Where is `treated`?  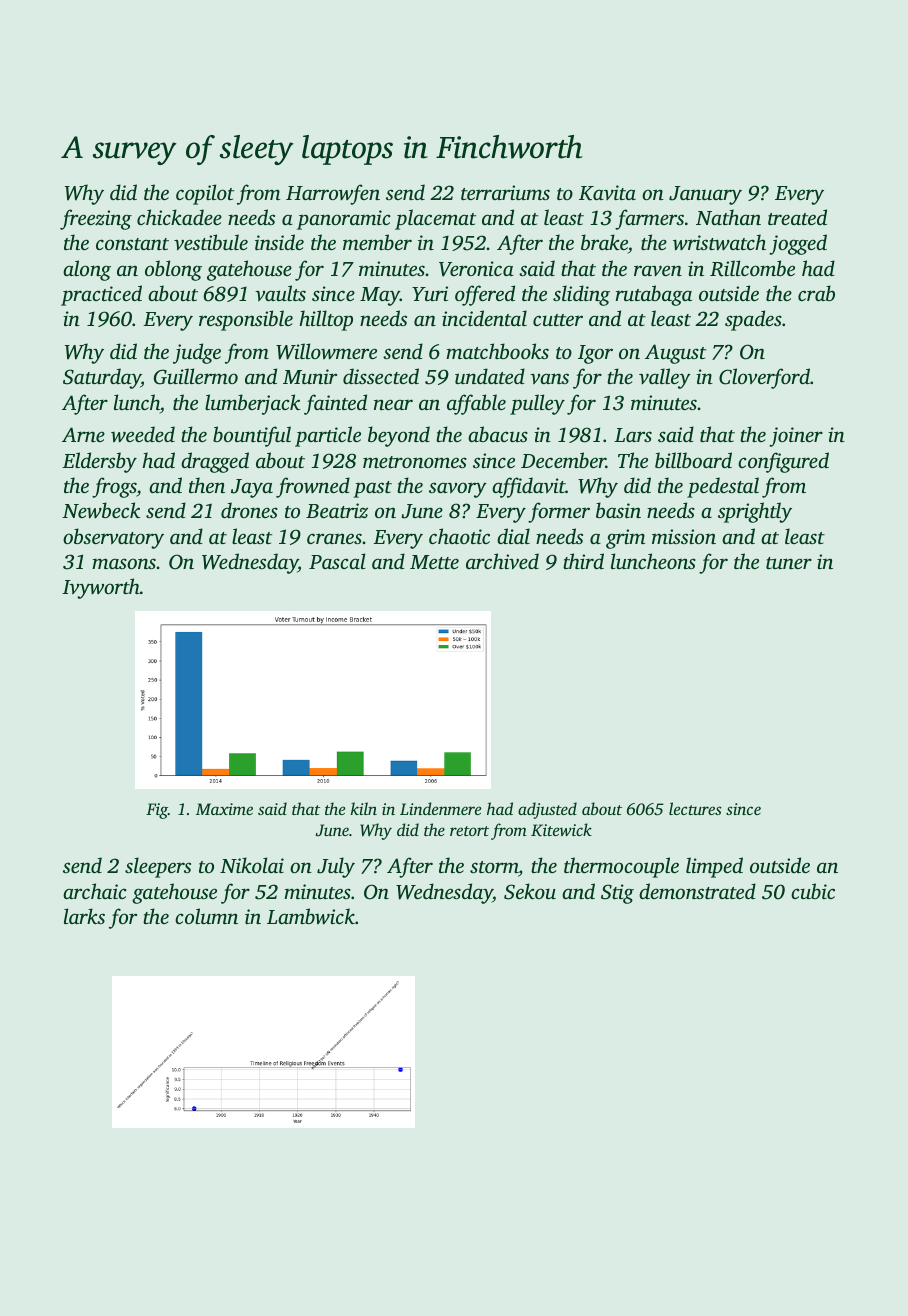
treated is located at coordinates (797, 217).
